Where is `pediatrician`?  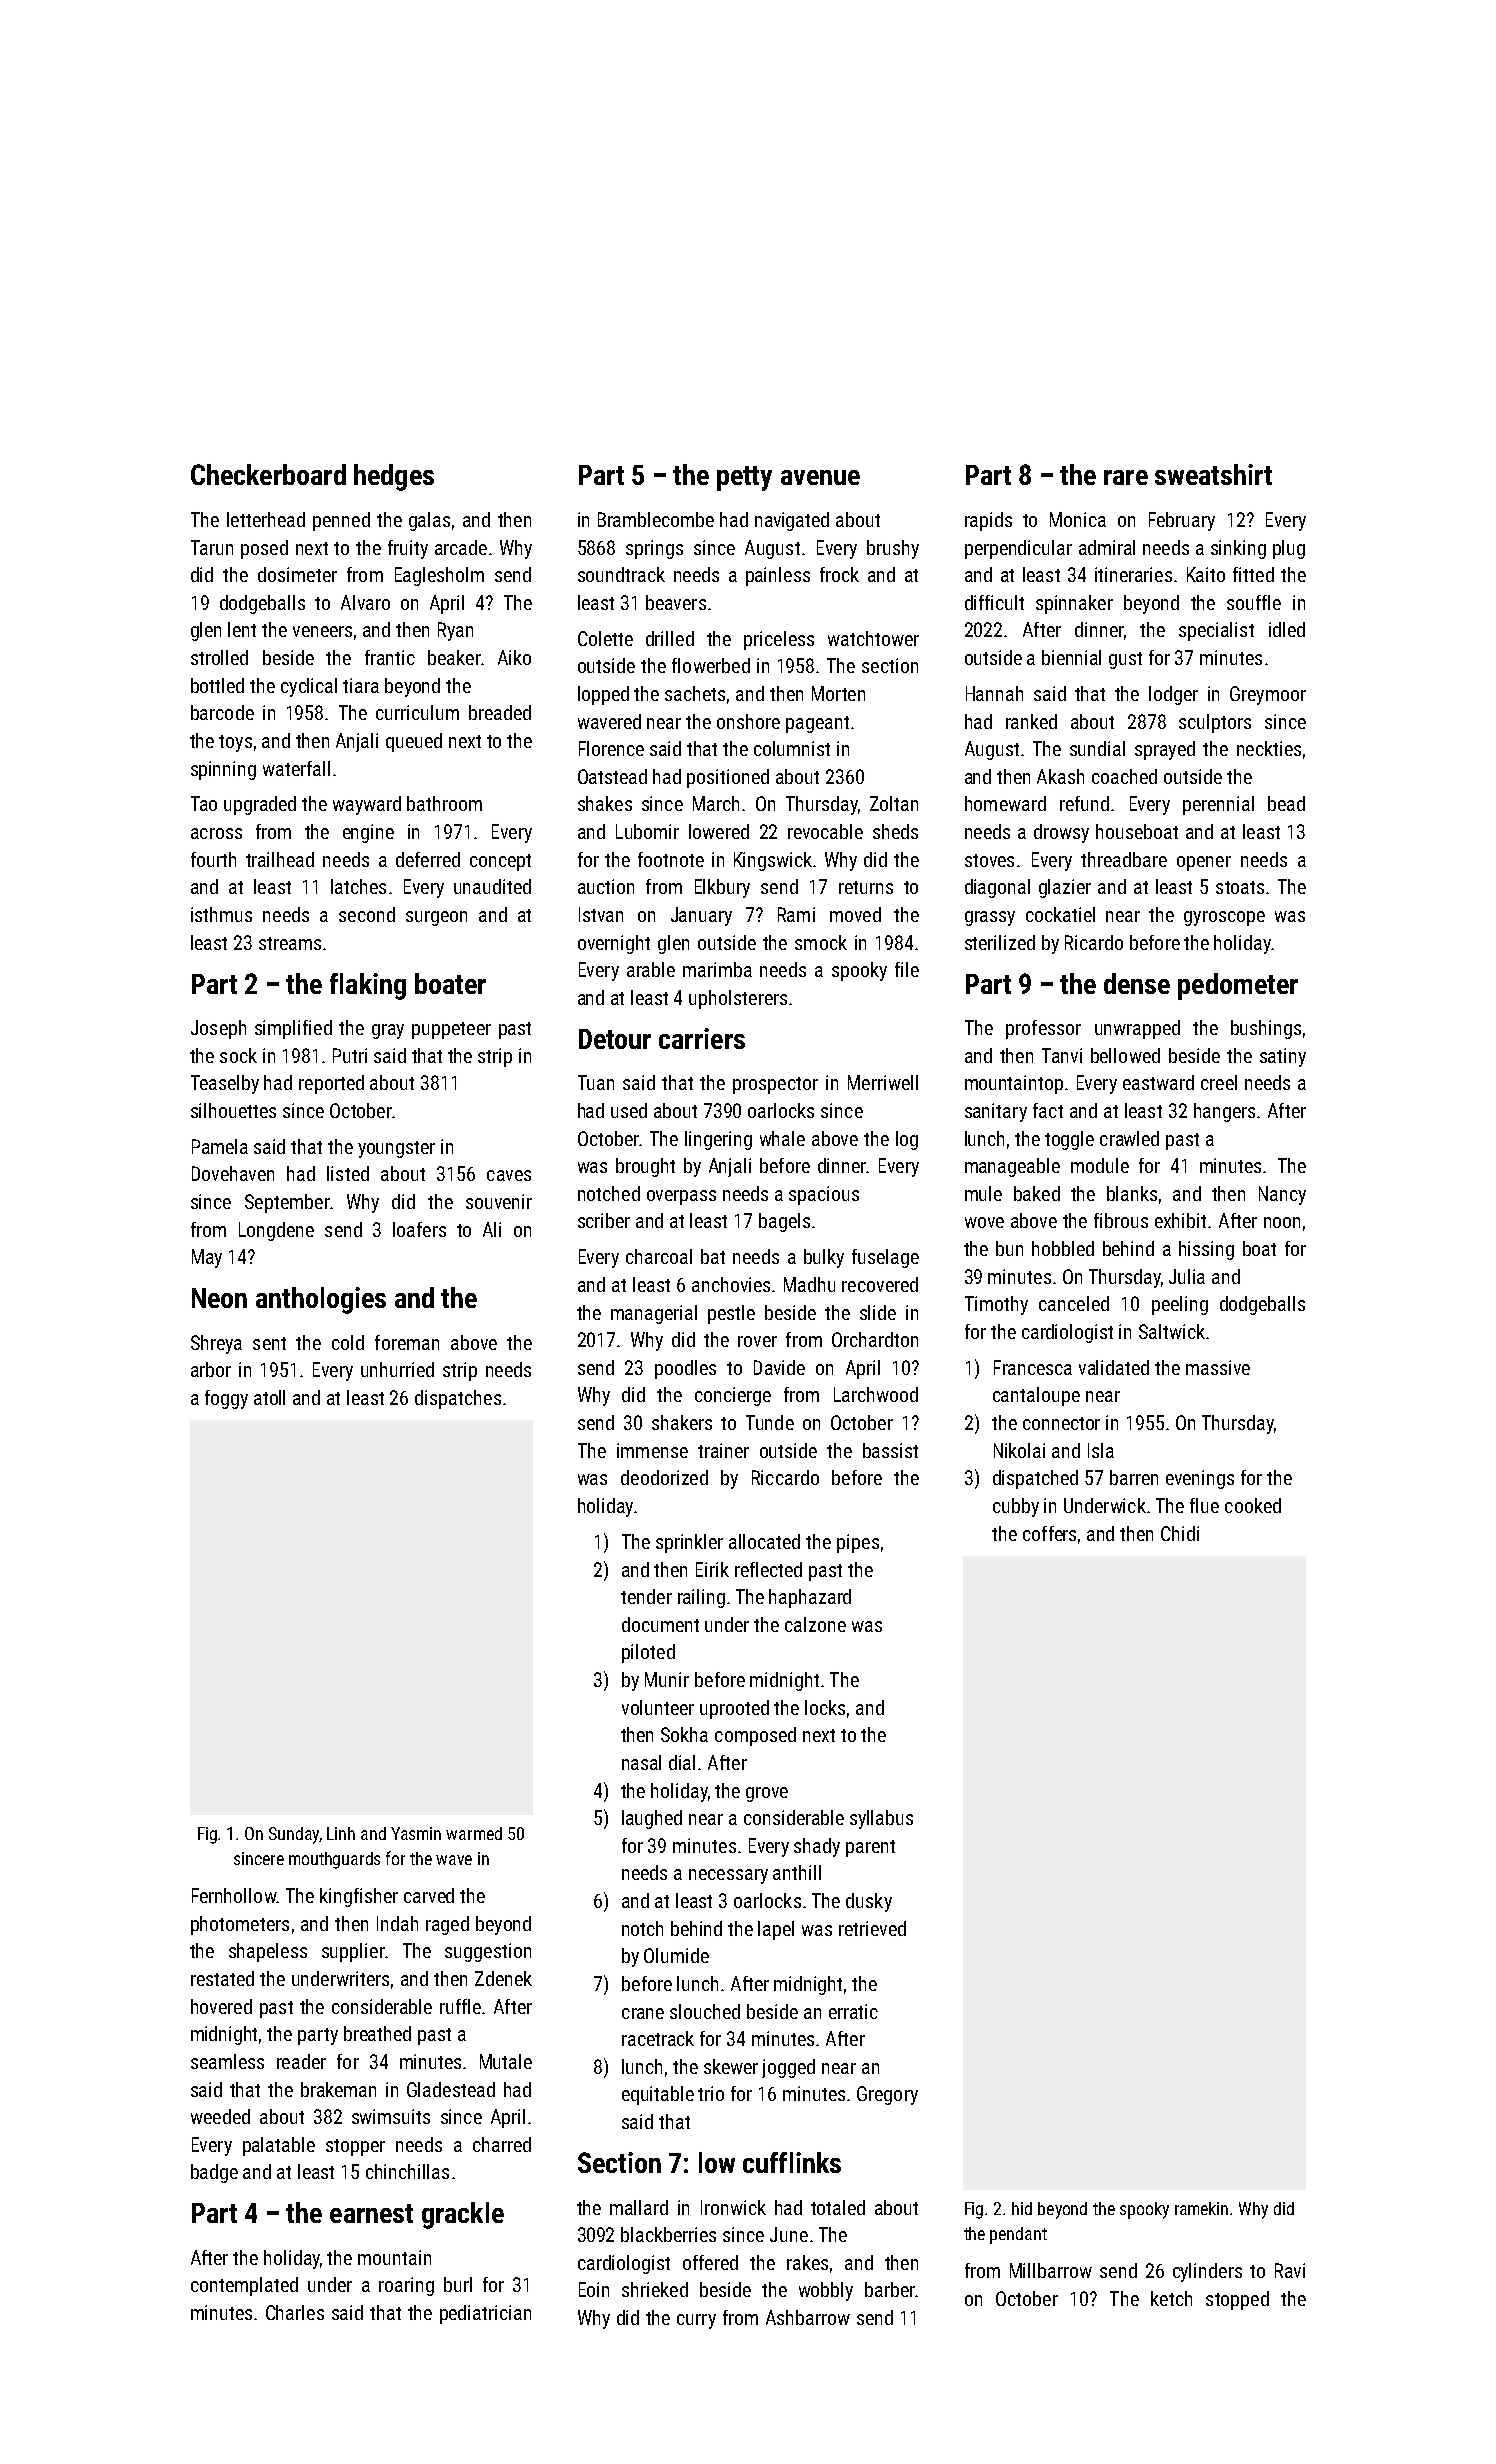 pediatrician is located at coordinates (485, 2314).
